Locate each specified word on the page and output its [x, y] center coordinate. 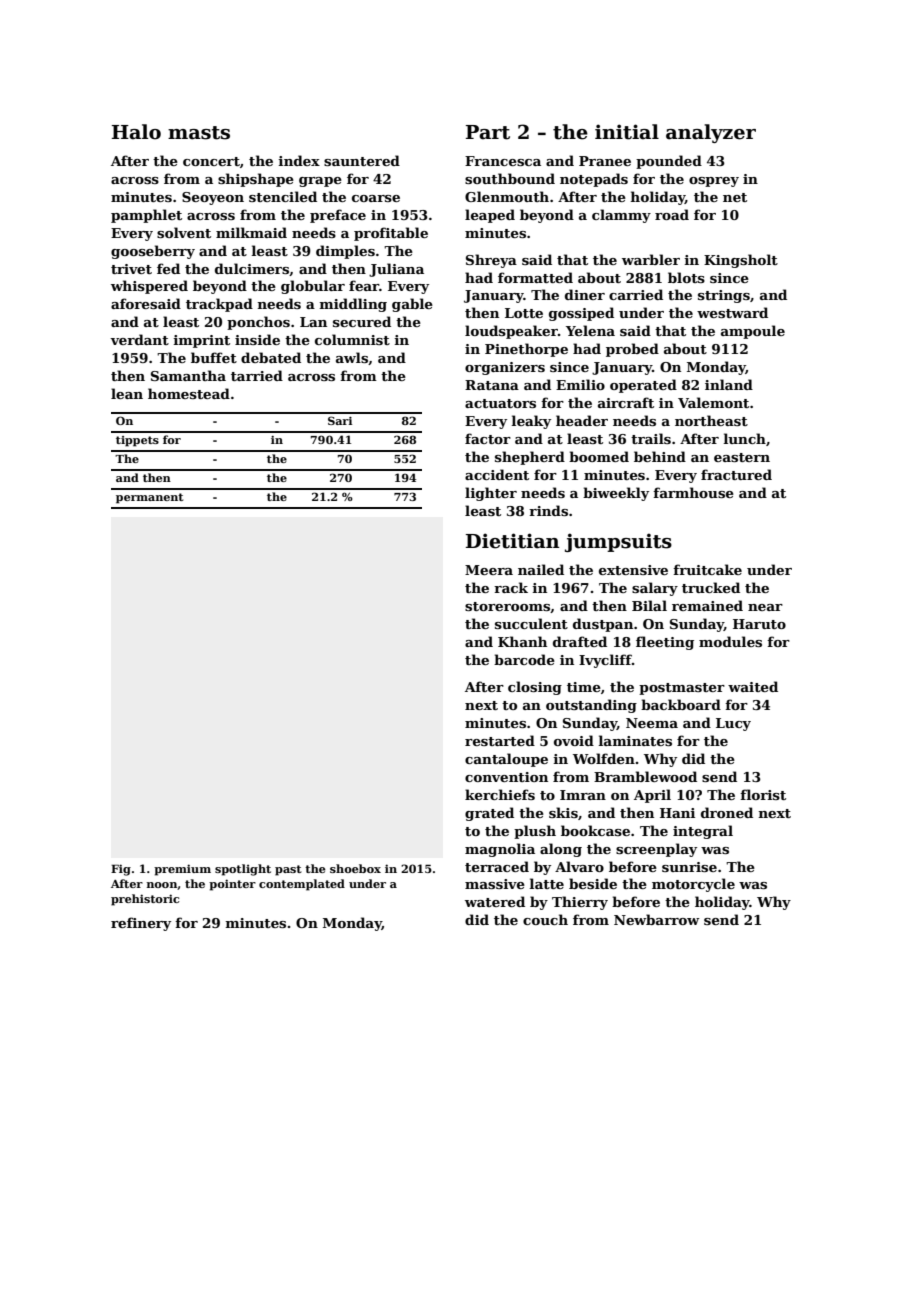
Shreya [491, 261]
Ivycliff [605, 661]
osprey [714, 182]
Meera [489, 570]
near [765, 607]
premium [182, 870]
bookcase [595, 830]
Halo [136, 132]
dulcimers [252, 268]
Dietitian [512, 541]
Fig [121, 870]
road [672, 214]
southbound [510, 178]
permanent [149, 498]
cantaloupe [506, 760]
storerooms [507, 606]
